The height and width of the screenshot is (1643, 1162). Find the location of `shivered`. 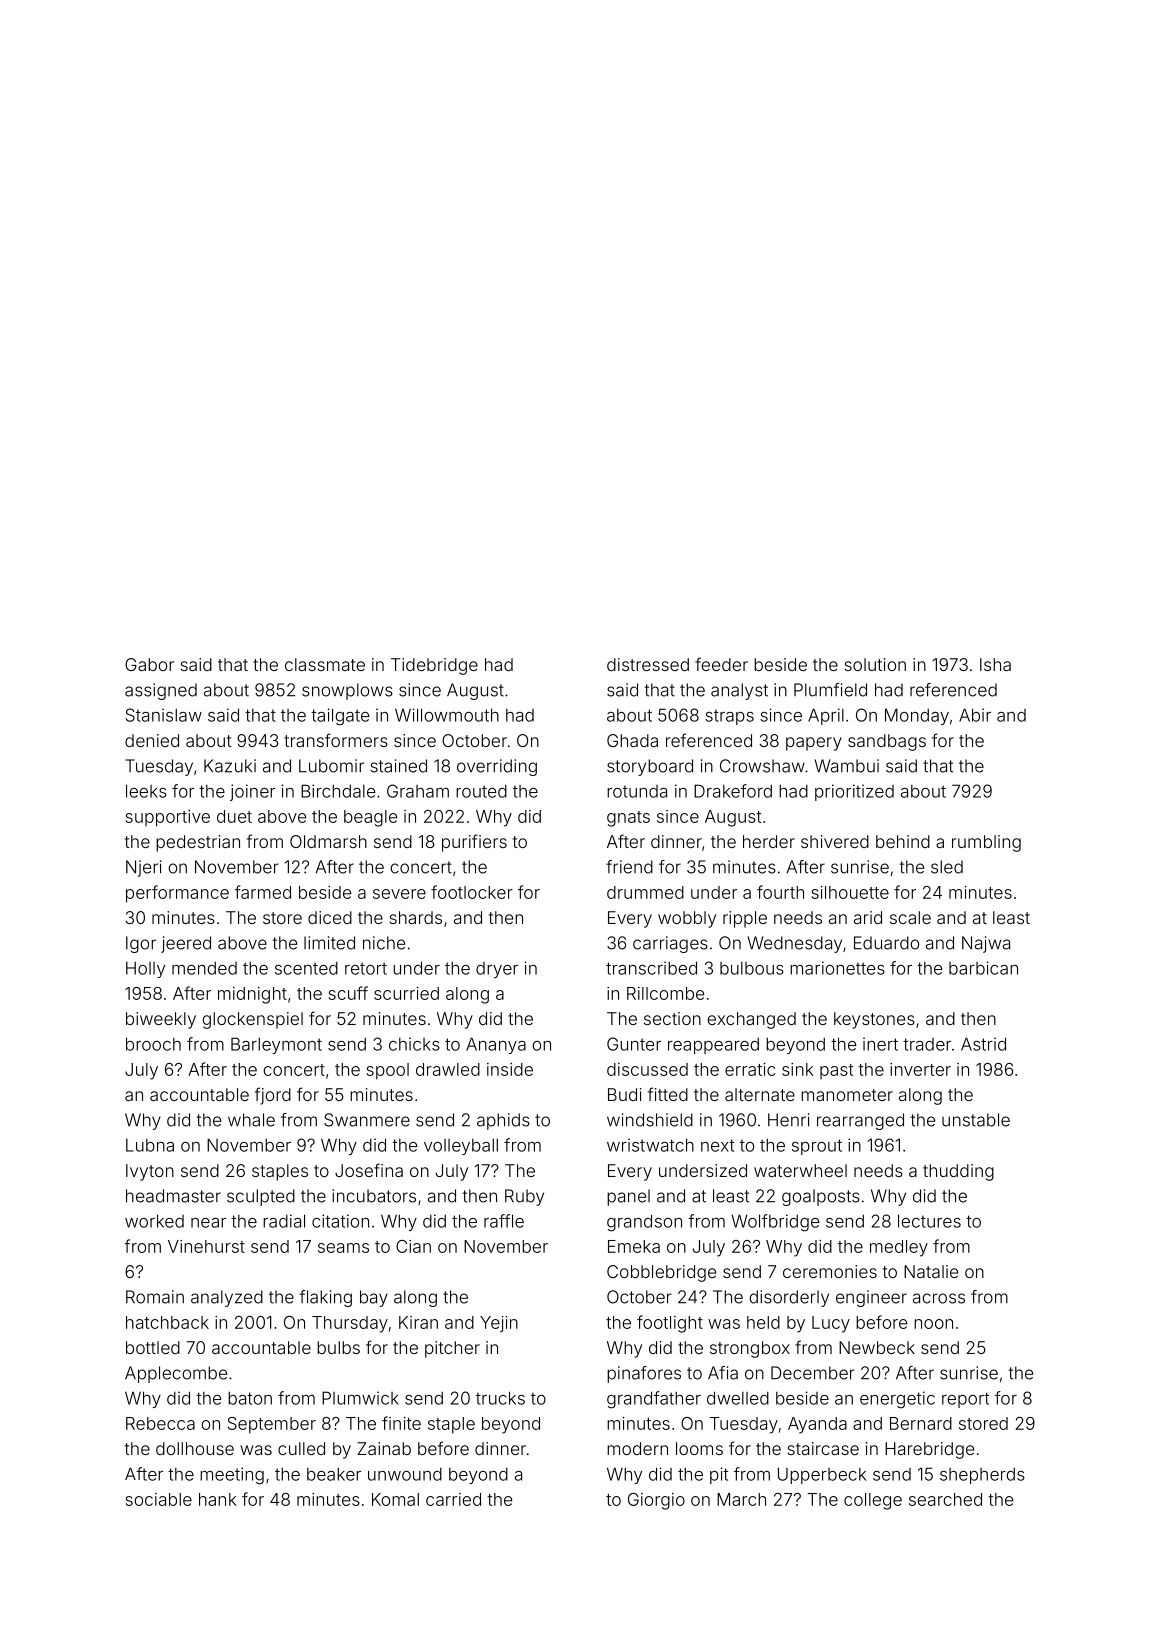

shivered is located at coordinates (835, 841).
